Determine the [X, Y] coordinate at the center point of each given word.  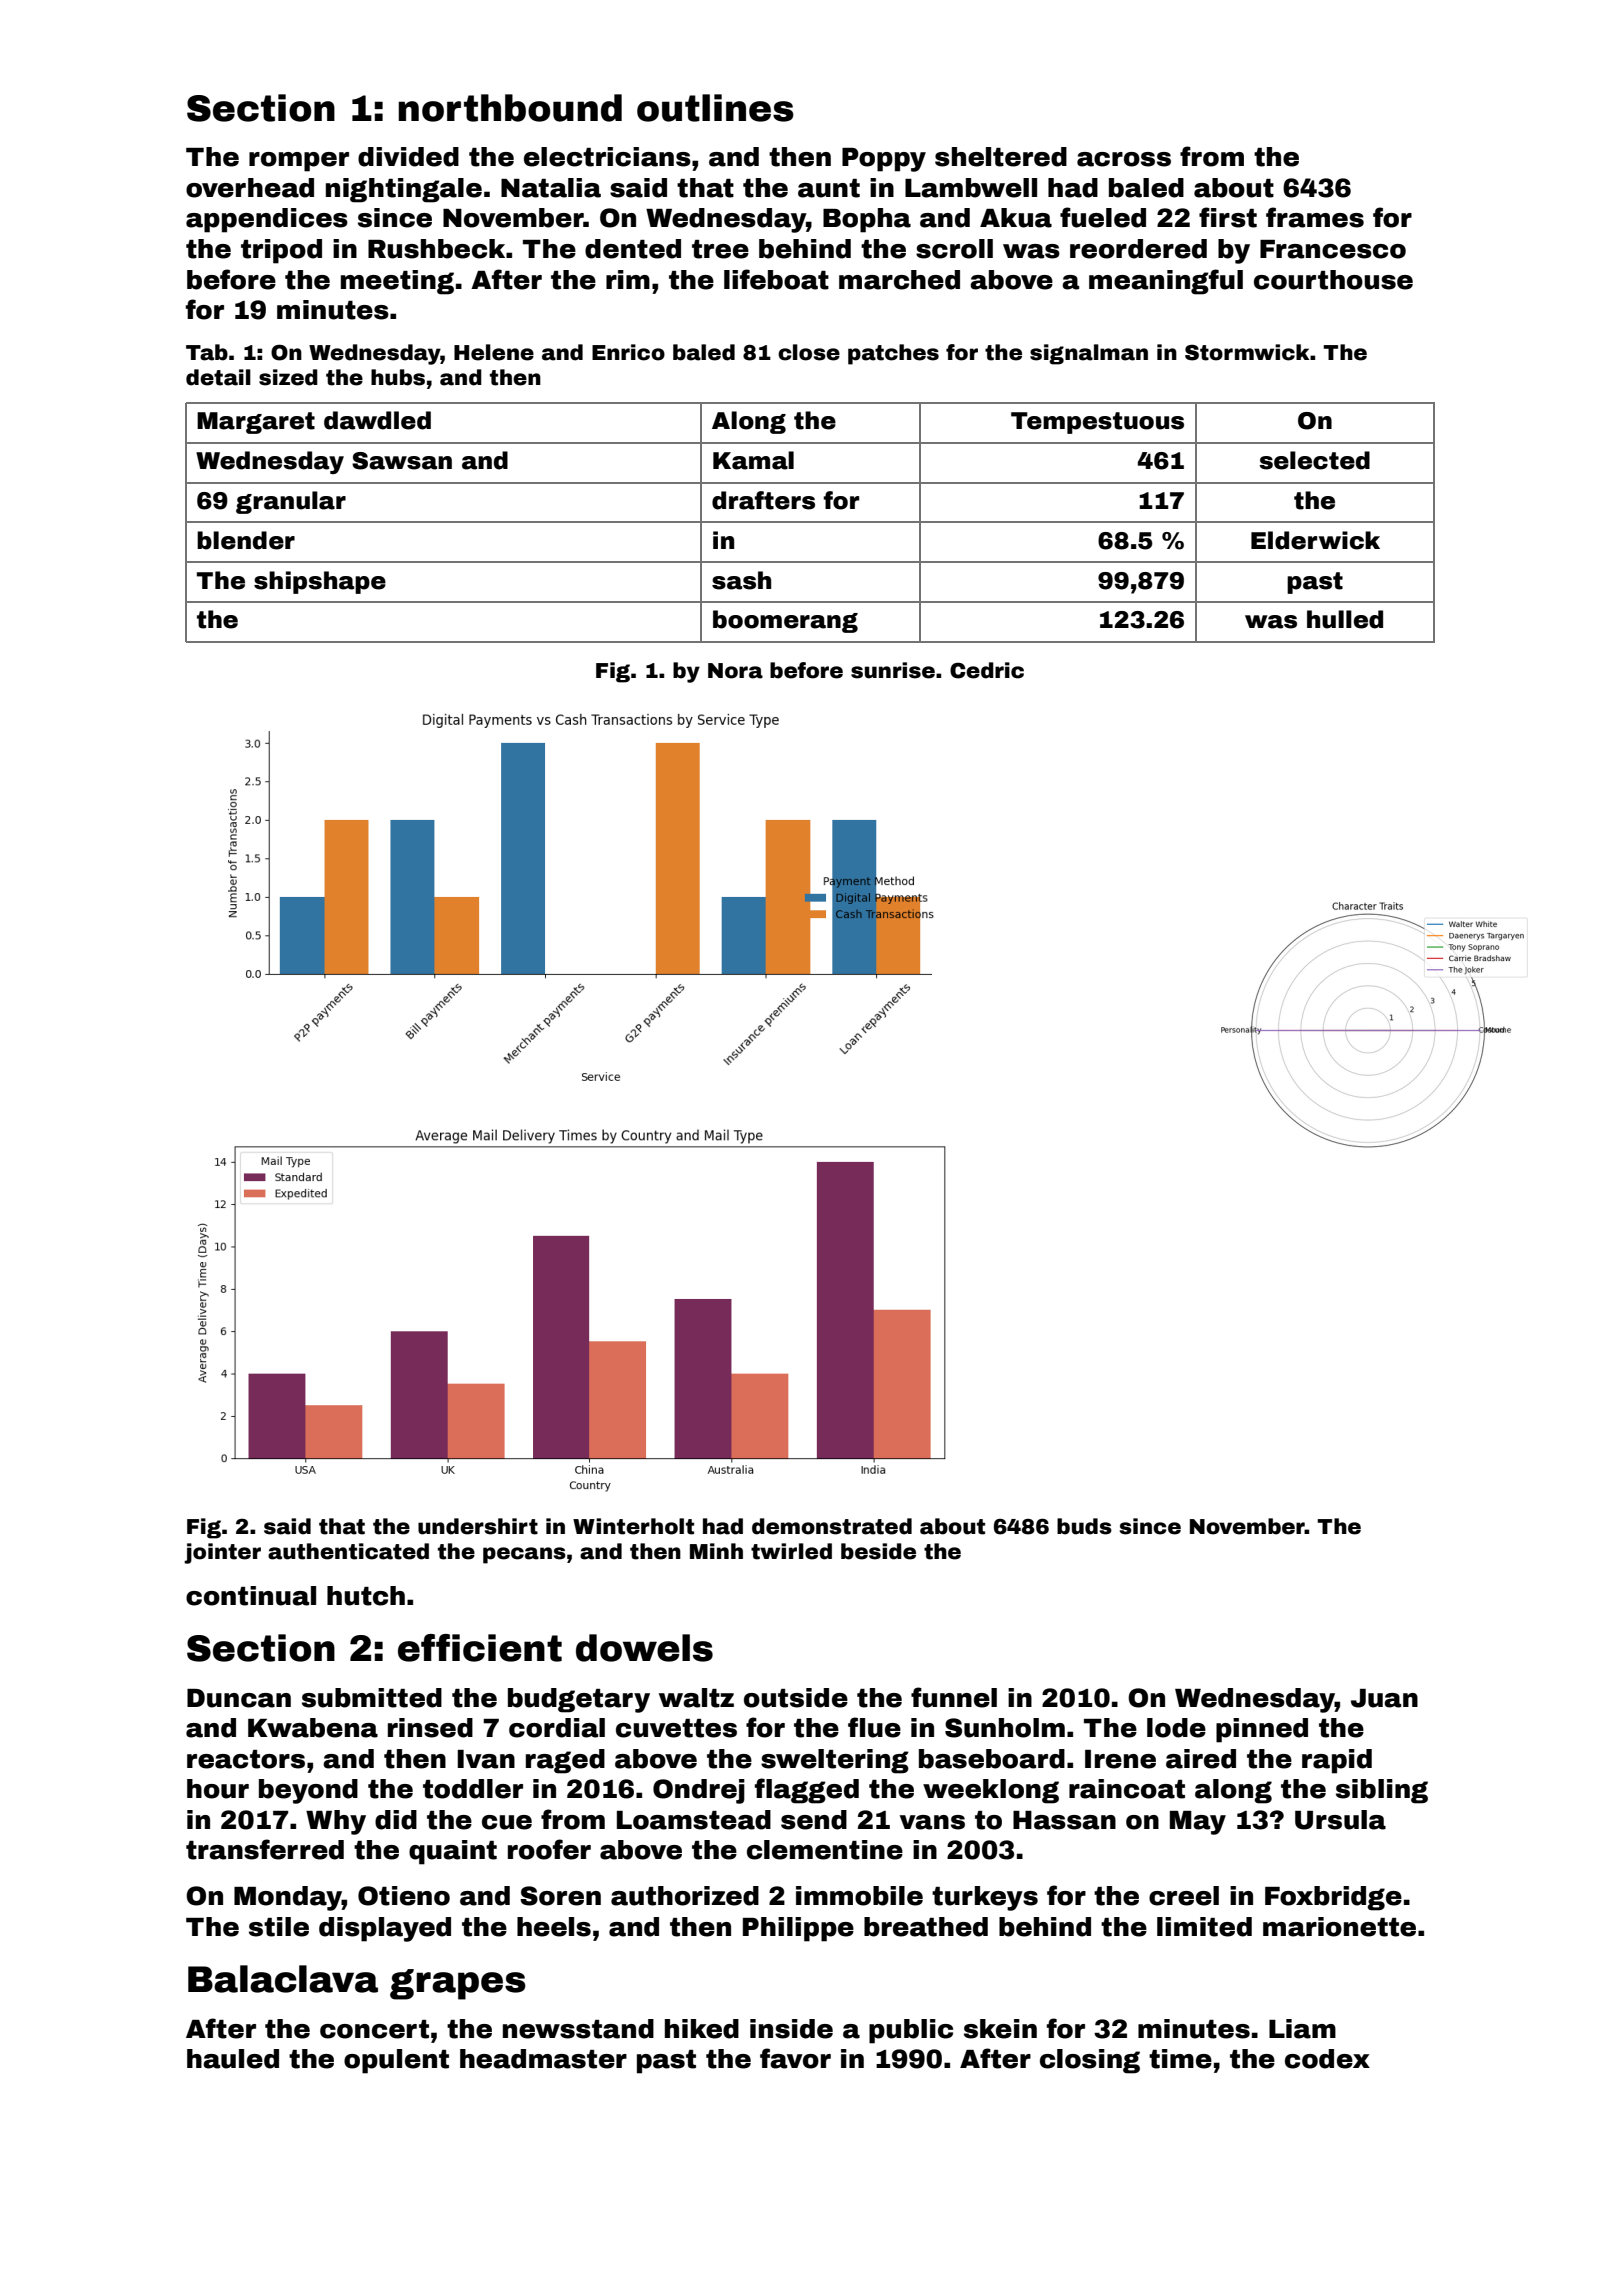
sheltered [1001, 157]
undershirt [478, 1526]
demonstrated [832, 1526]
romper [299, 162]
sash [741, 580]
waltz [696, 1698]
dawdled [377, 420]
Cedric [987, 670]
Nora [735, 671]
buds [1084, 1526]
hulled [1345, 619]
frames [1315, 217]
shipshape [320, 582]
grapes [458, 1984]
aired [1201, 1759]
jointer [222, 1553]
